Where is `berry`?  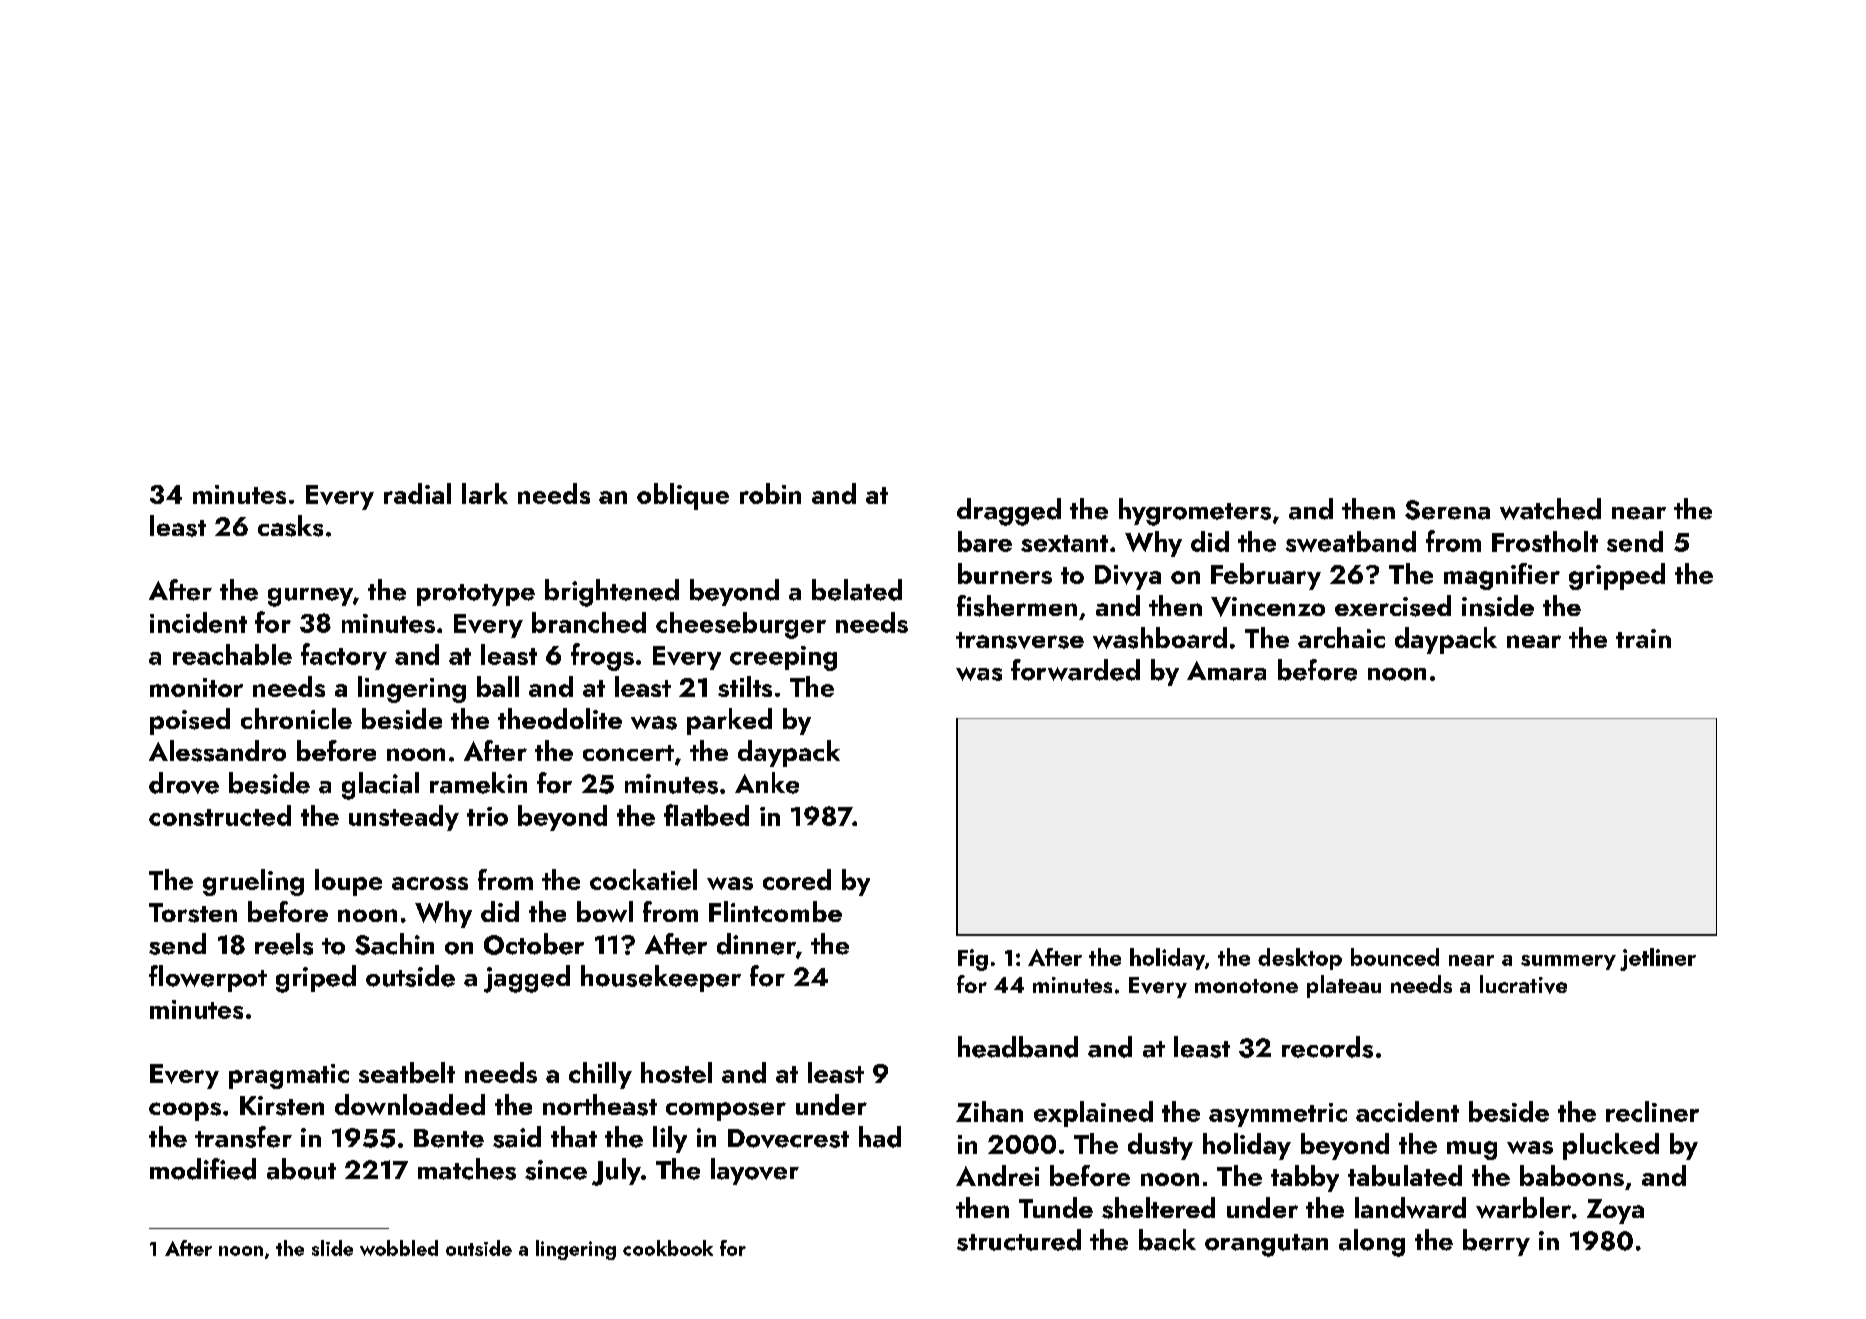
berry is located at coordinates (1496, 1242).
